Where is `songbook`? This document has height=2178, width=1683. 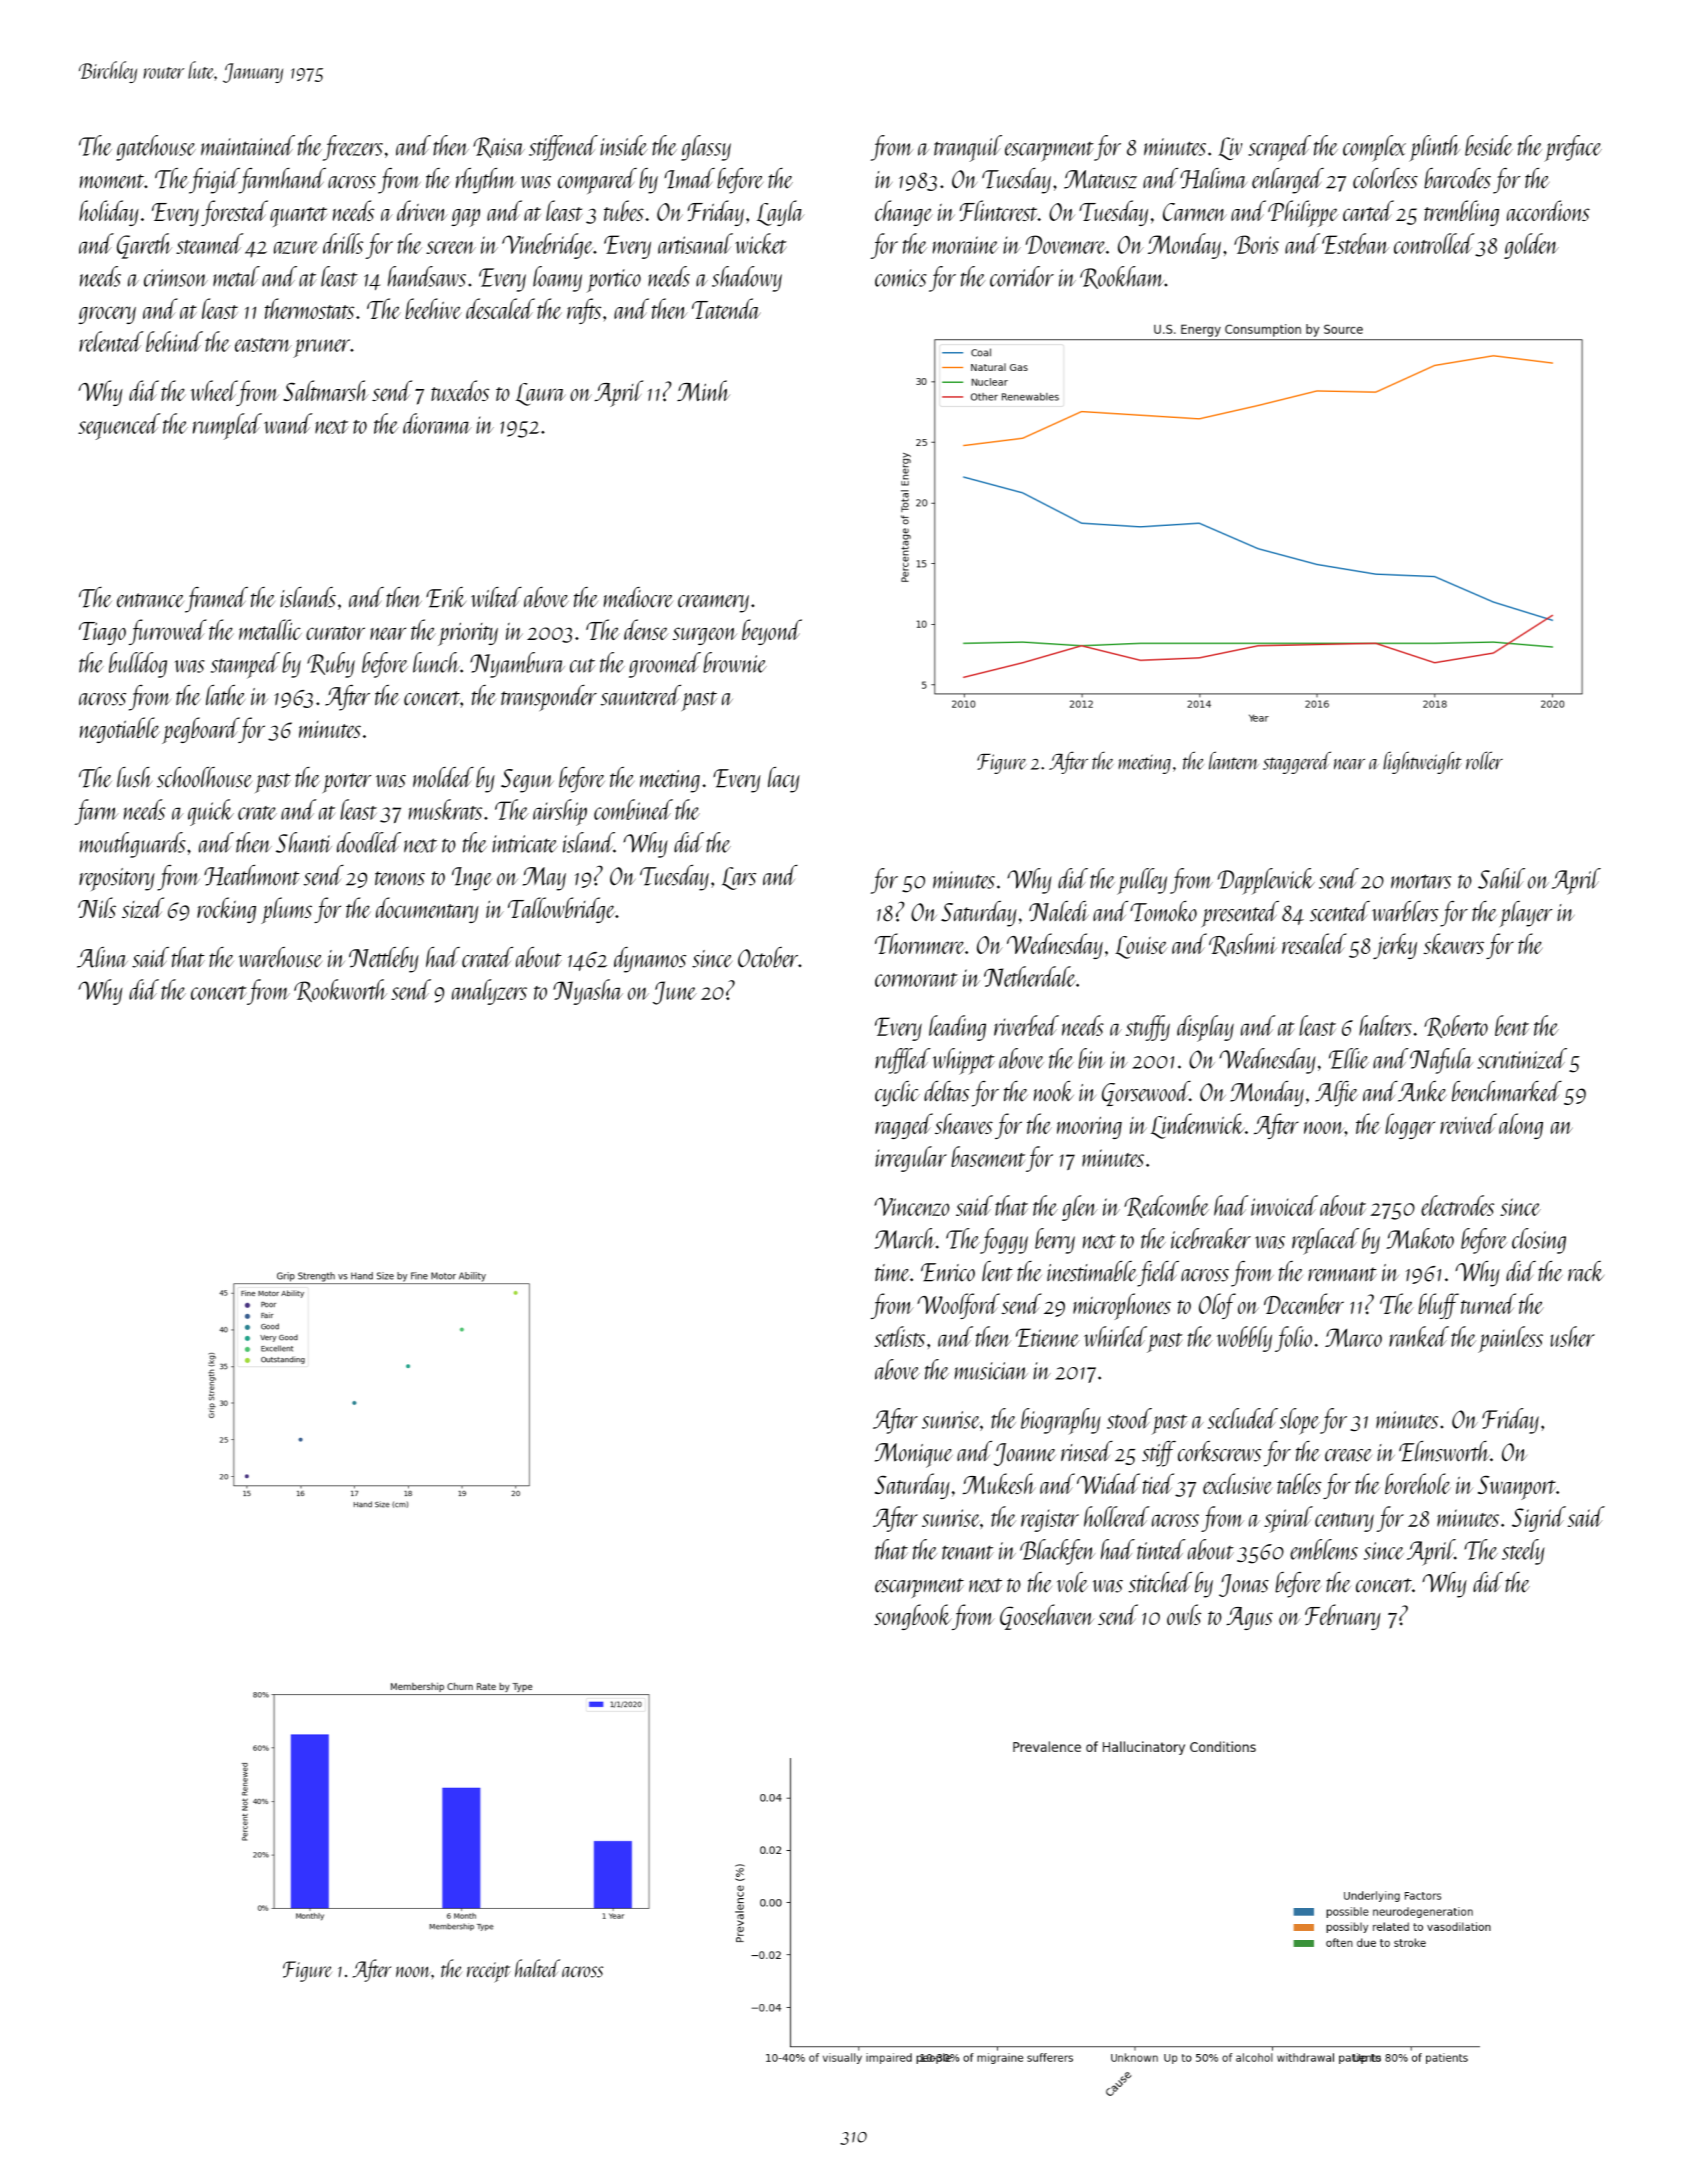 songbook is located at coordinates (913, 1617).
